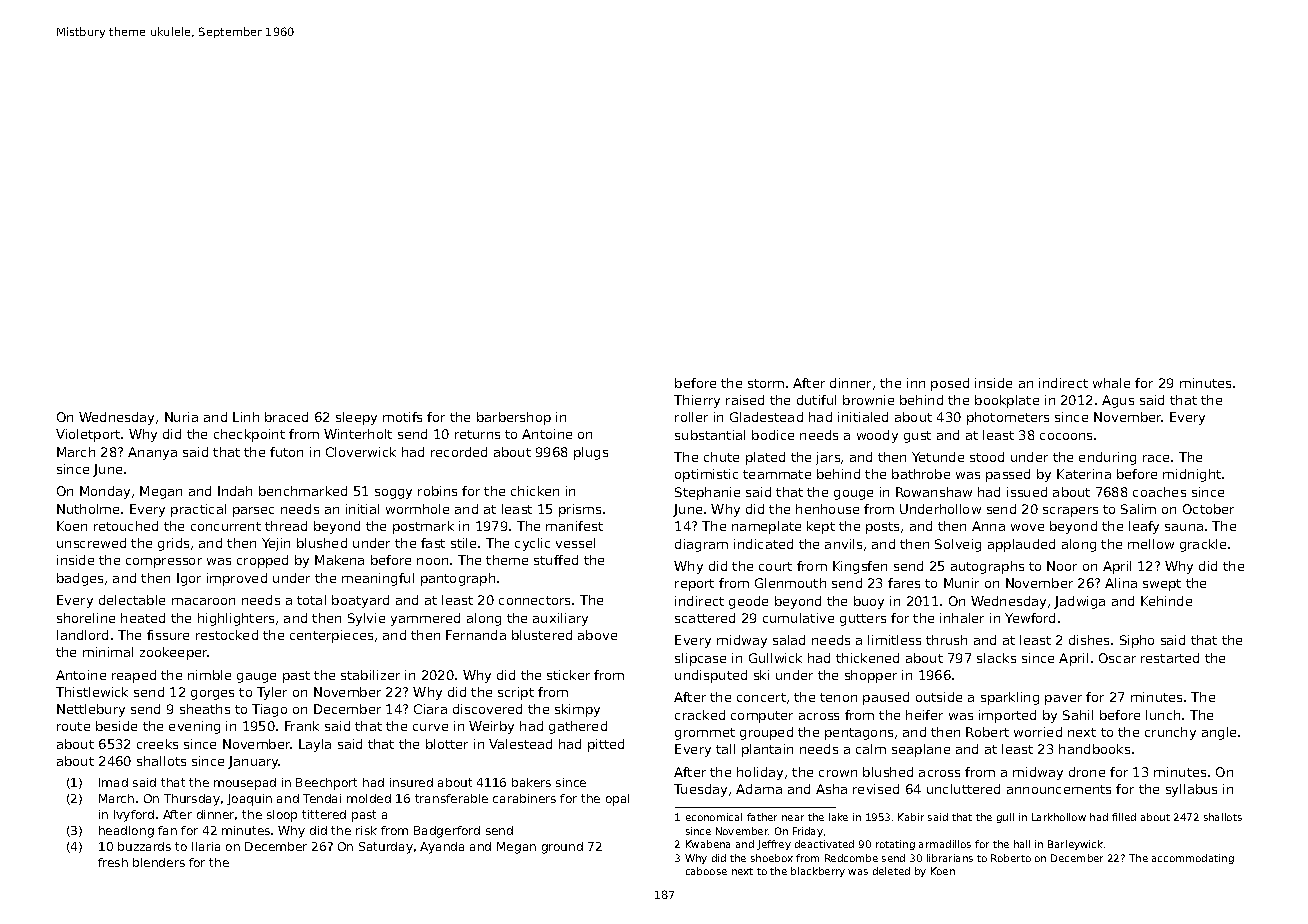 The width and height of the screenshot is (1308, 924). I want to click on tittered, so click(324, 814).
